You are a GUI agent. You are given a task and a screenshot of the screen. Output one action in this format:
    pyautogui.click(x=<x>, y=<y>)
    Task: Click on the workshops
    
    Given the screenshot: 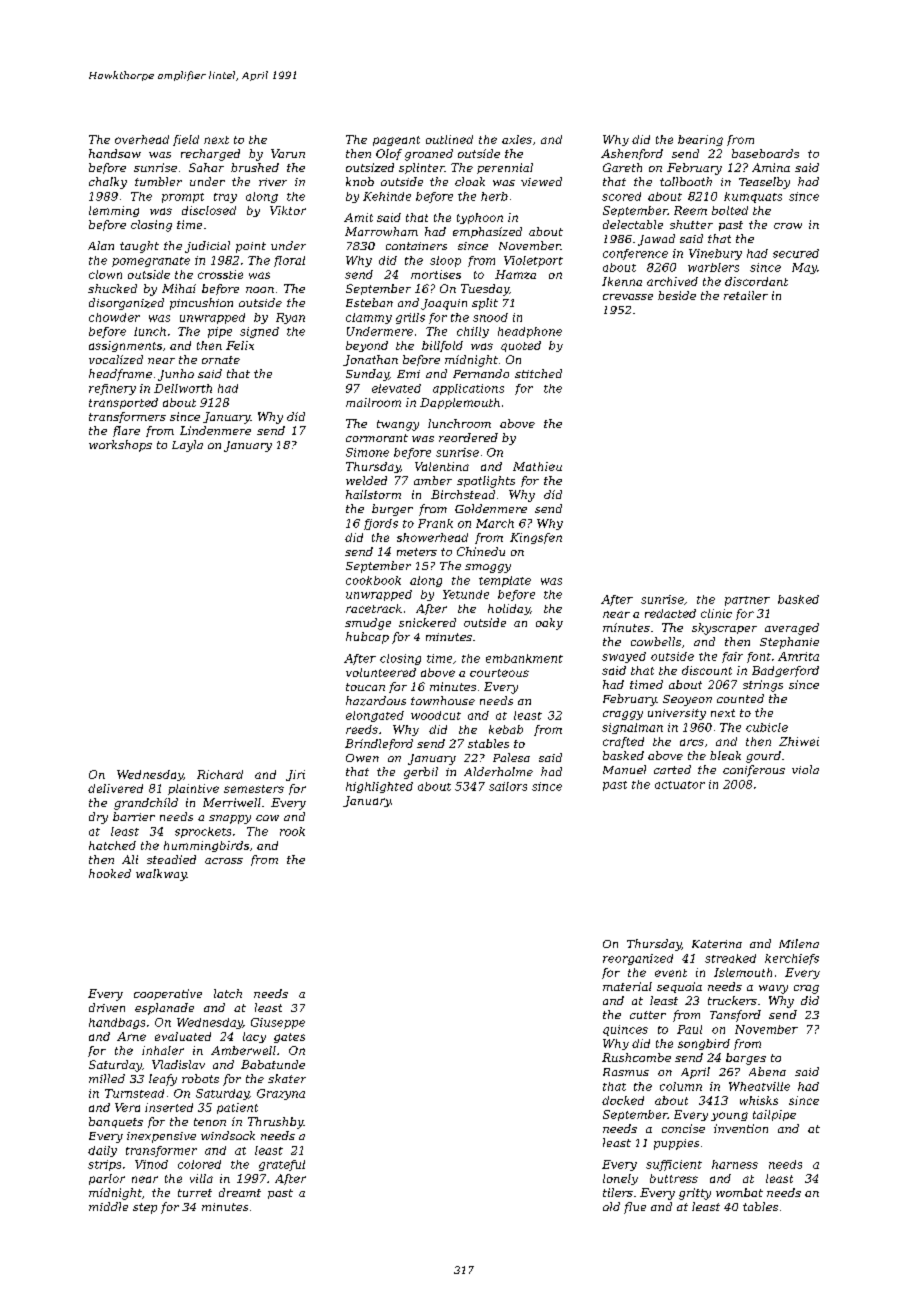 What is the action you would take?
    pyautogui.click(x=120, y=446)
